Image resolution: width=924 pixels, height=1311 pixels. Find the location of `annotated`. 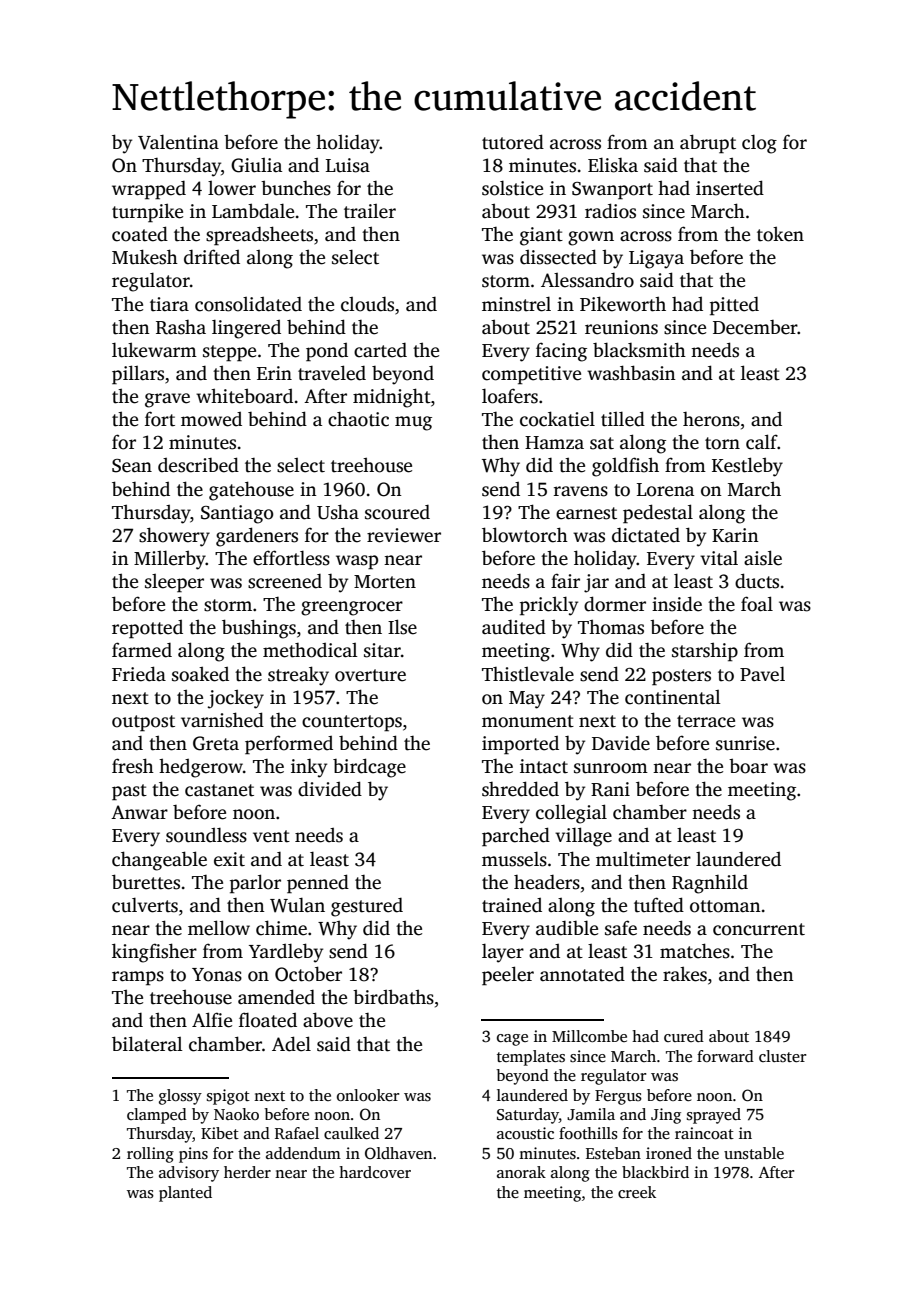

annotated is located at coordinates (582, 974).
